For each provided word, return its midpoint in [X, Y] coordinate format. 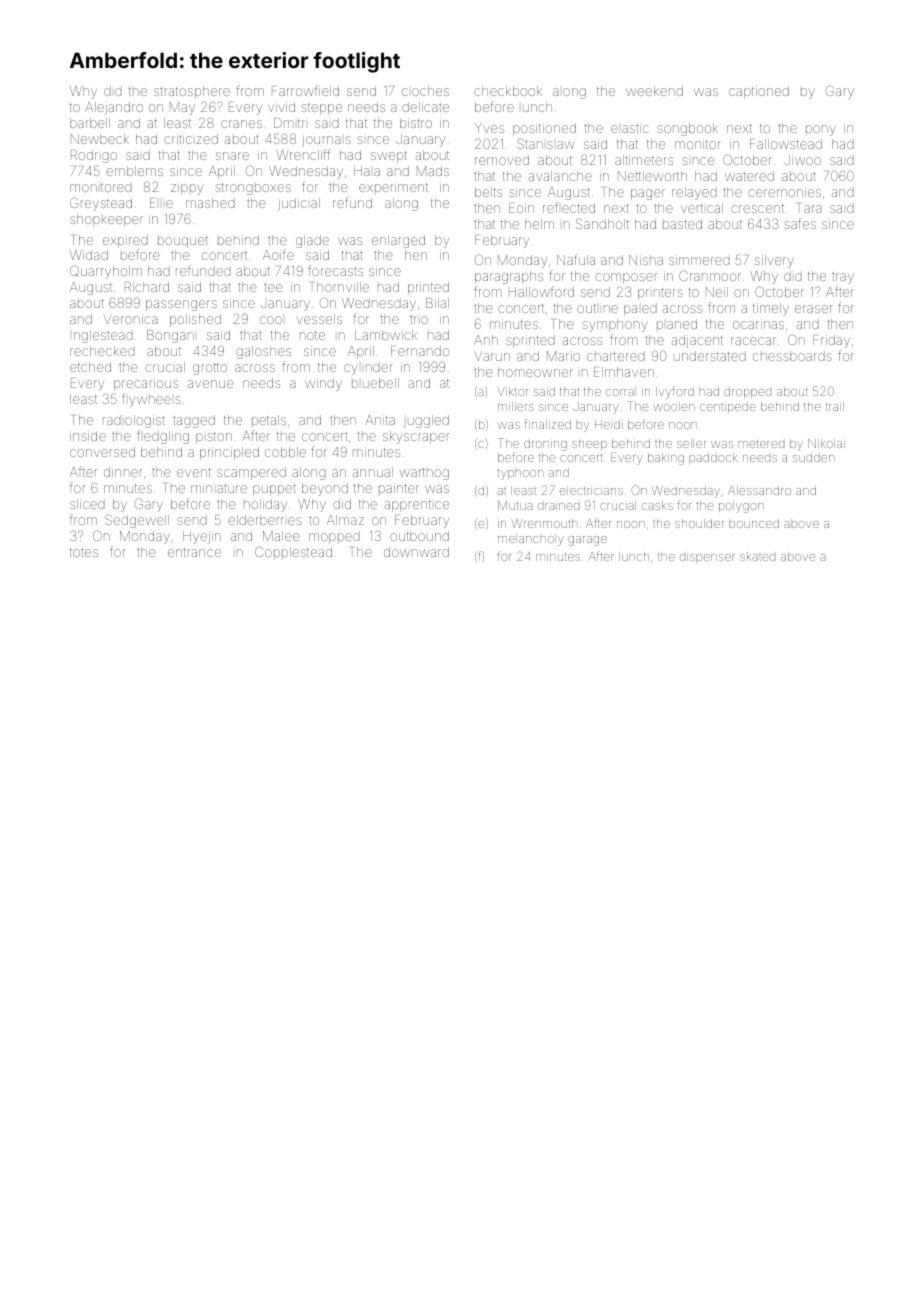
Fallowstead [786, 144]
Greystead [101, 204]
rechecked [102, 351]
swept [389, 157]
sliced [87, 504]
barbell [90, 123]
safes [800, 223]
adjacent [697, 341]
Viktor [513, 391]
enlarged [398, 241]
